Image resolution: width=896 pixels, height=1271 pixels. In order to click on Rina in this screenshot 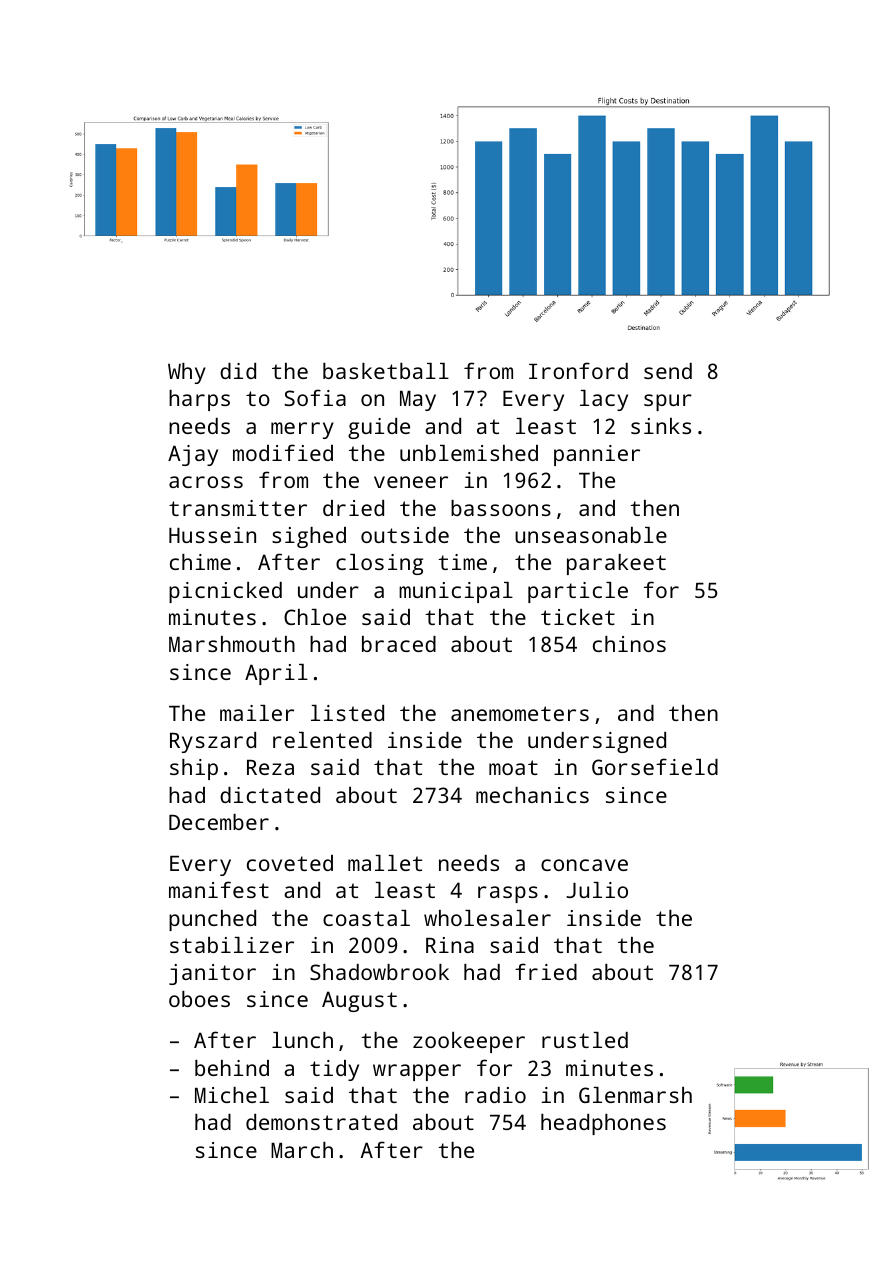, I will do `click(450, 945)`.
